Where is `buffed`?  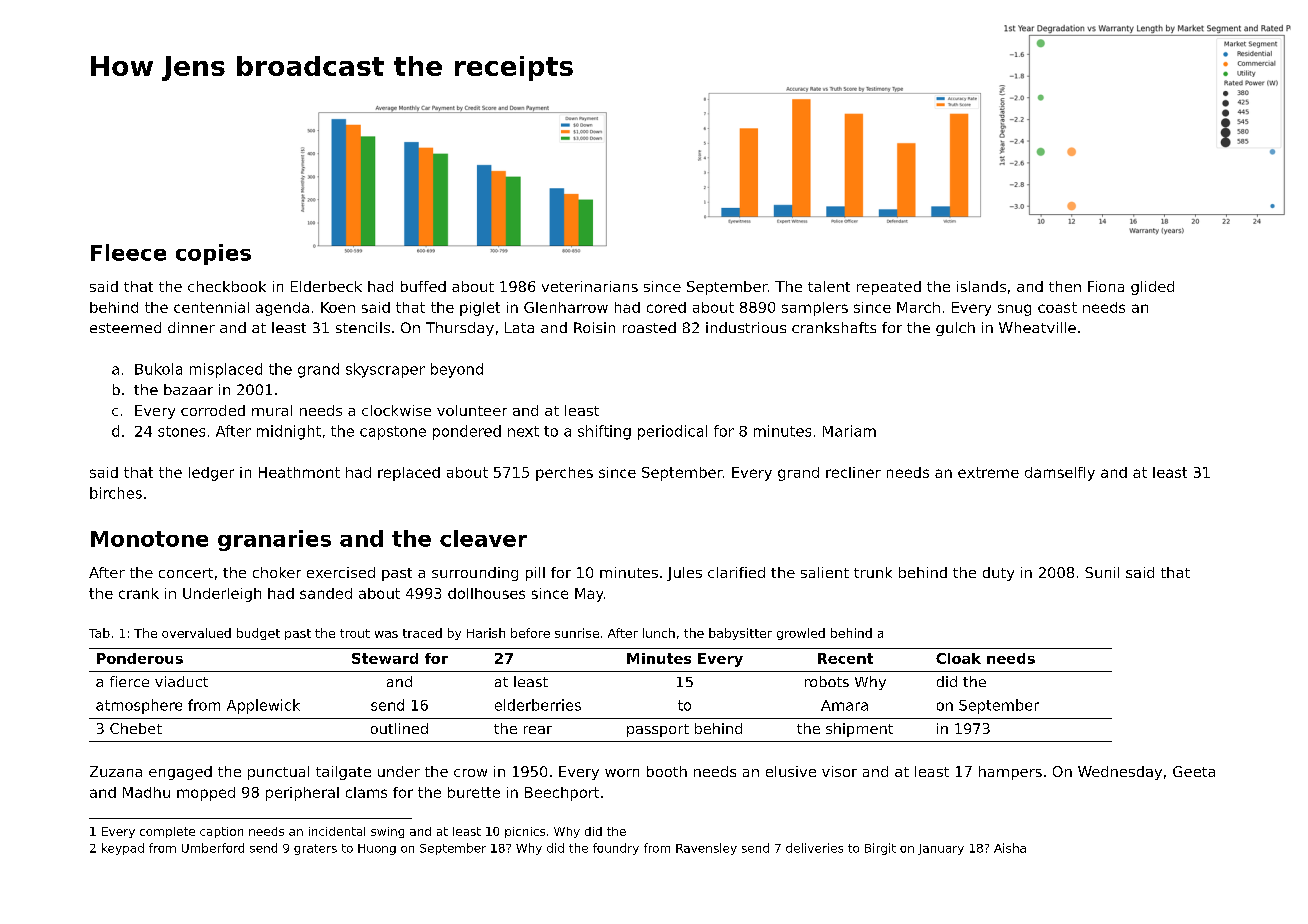 buffed is located at coordinates (423, 286).
